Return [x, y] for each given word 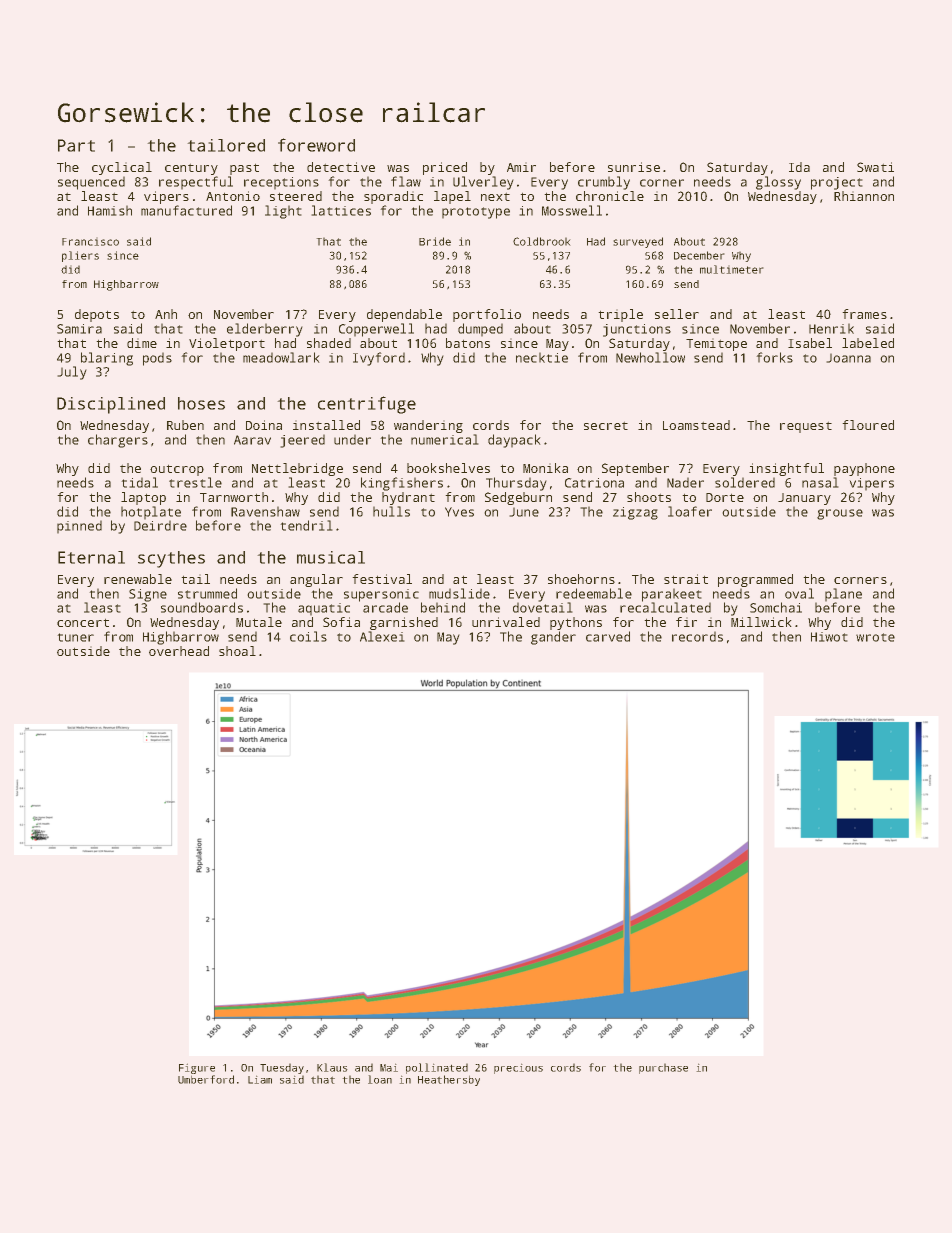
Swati [875, 167]
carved [608, 636]
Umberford [206, 1079]
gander [553, 638]
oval [799, 593]
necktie [542, 358]
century [191, 169]
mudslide [459, 593]
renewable [138, 579]
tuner [76, 637]
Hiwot [829, 637]
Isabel [810, 343]
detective [341, 167]
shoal [237, 651]
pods [157, 359]
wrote [875, 637]
